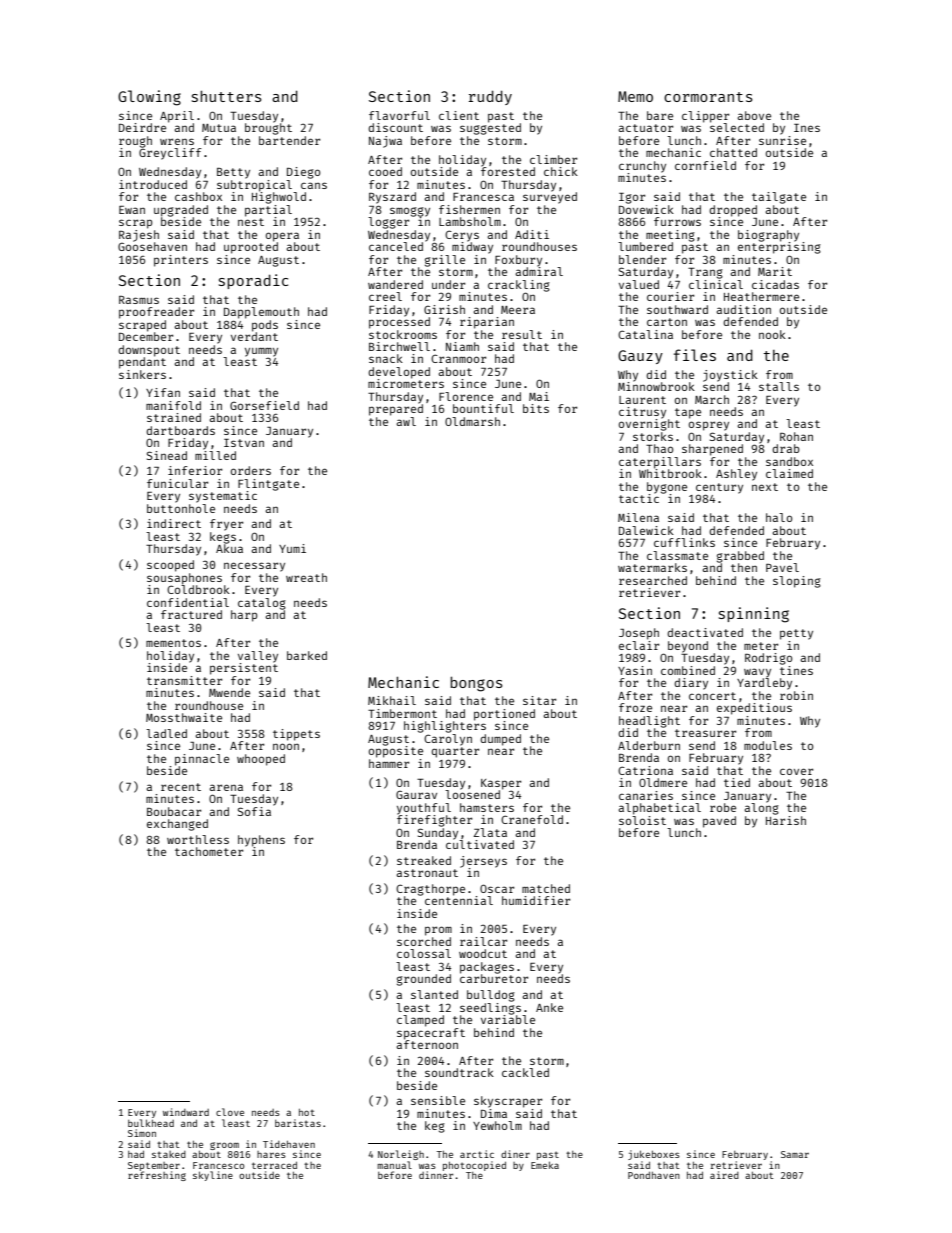 The image size is (952, 1233). Describe the element at coordinates (181, 211) in the image. I see `upgraded` at that location.
